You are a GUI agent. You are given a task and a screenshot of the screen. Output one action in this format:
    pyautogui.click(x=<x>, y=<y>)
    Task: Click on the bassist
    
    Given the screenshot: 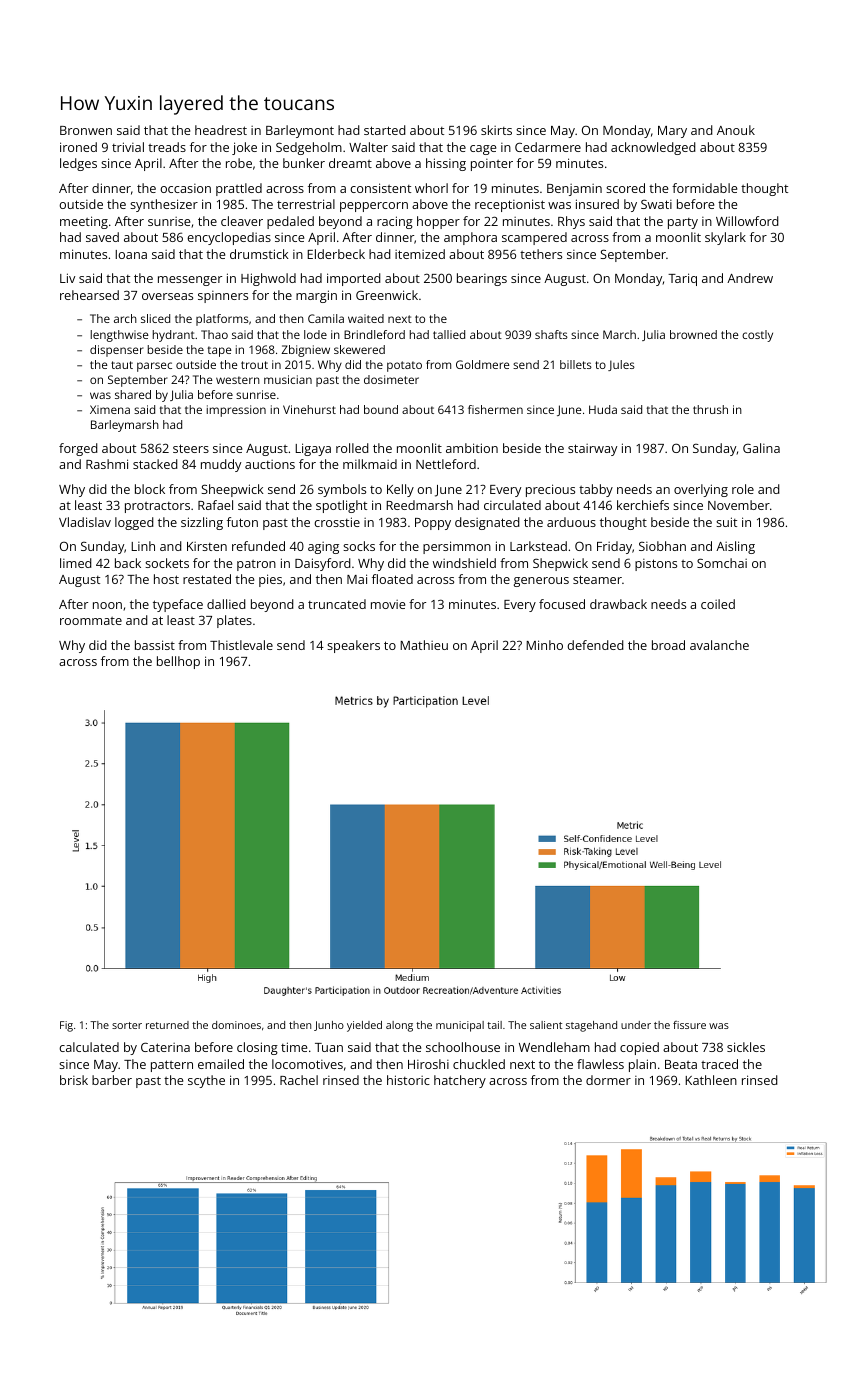 What is the action you would take?
    pyautogui.click(x=155, y=645)
